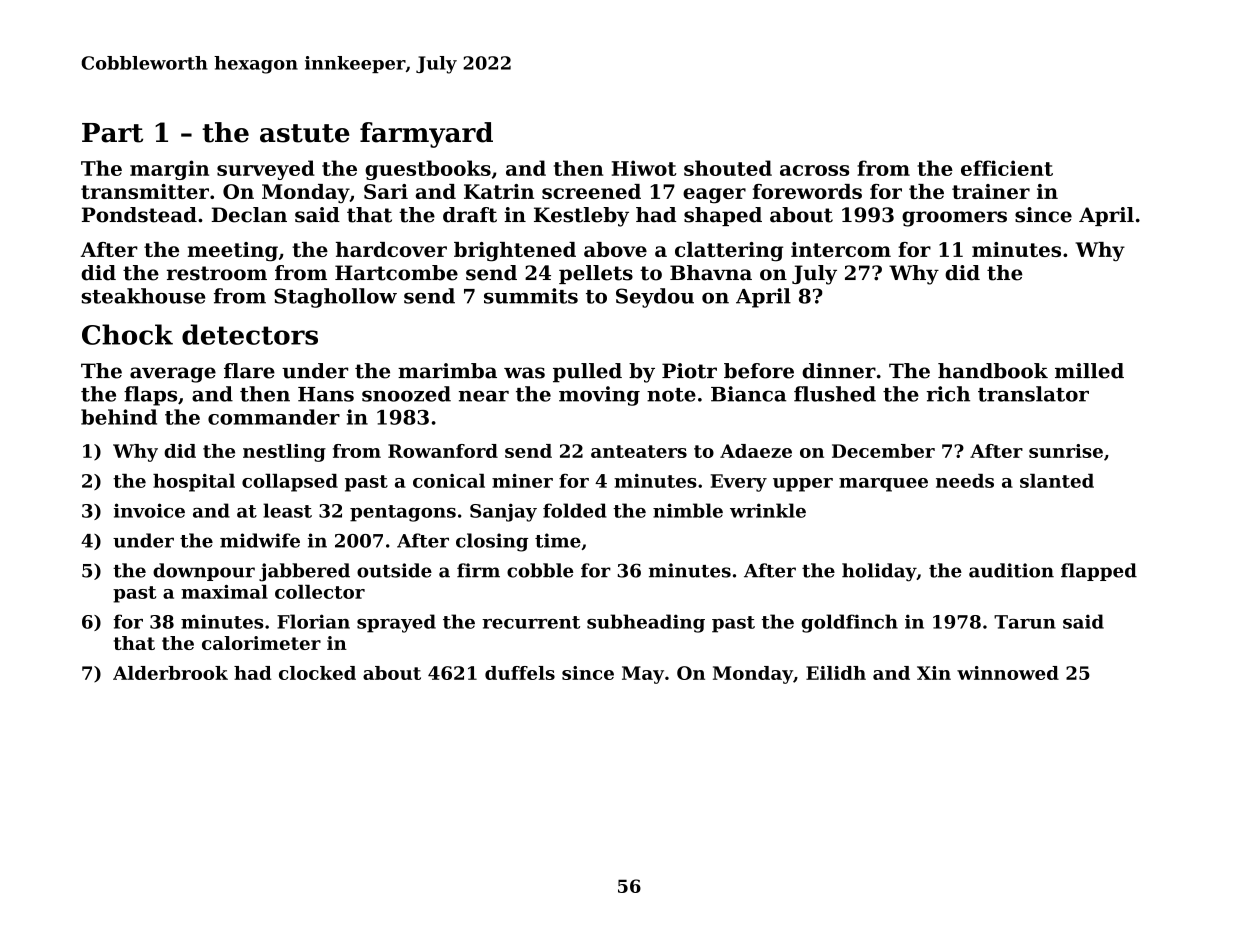  I want to click on Piotr, so click(689, 371).
